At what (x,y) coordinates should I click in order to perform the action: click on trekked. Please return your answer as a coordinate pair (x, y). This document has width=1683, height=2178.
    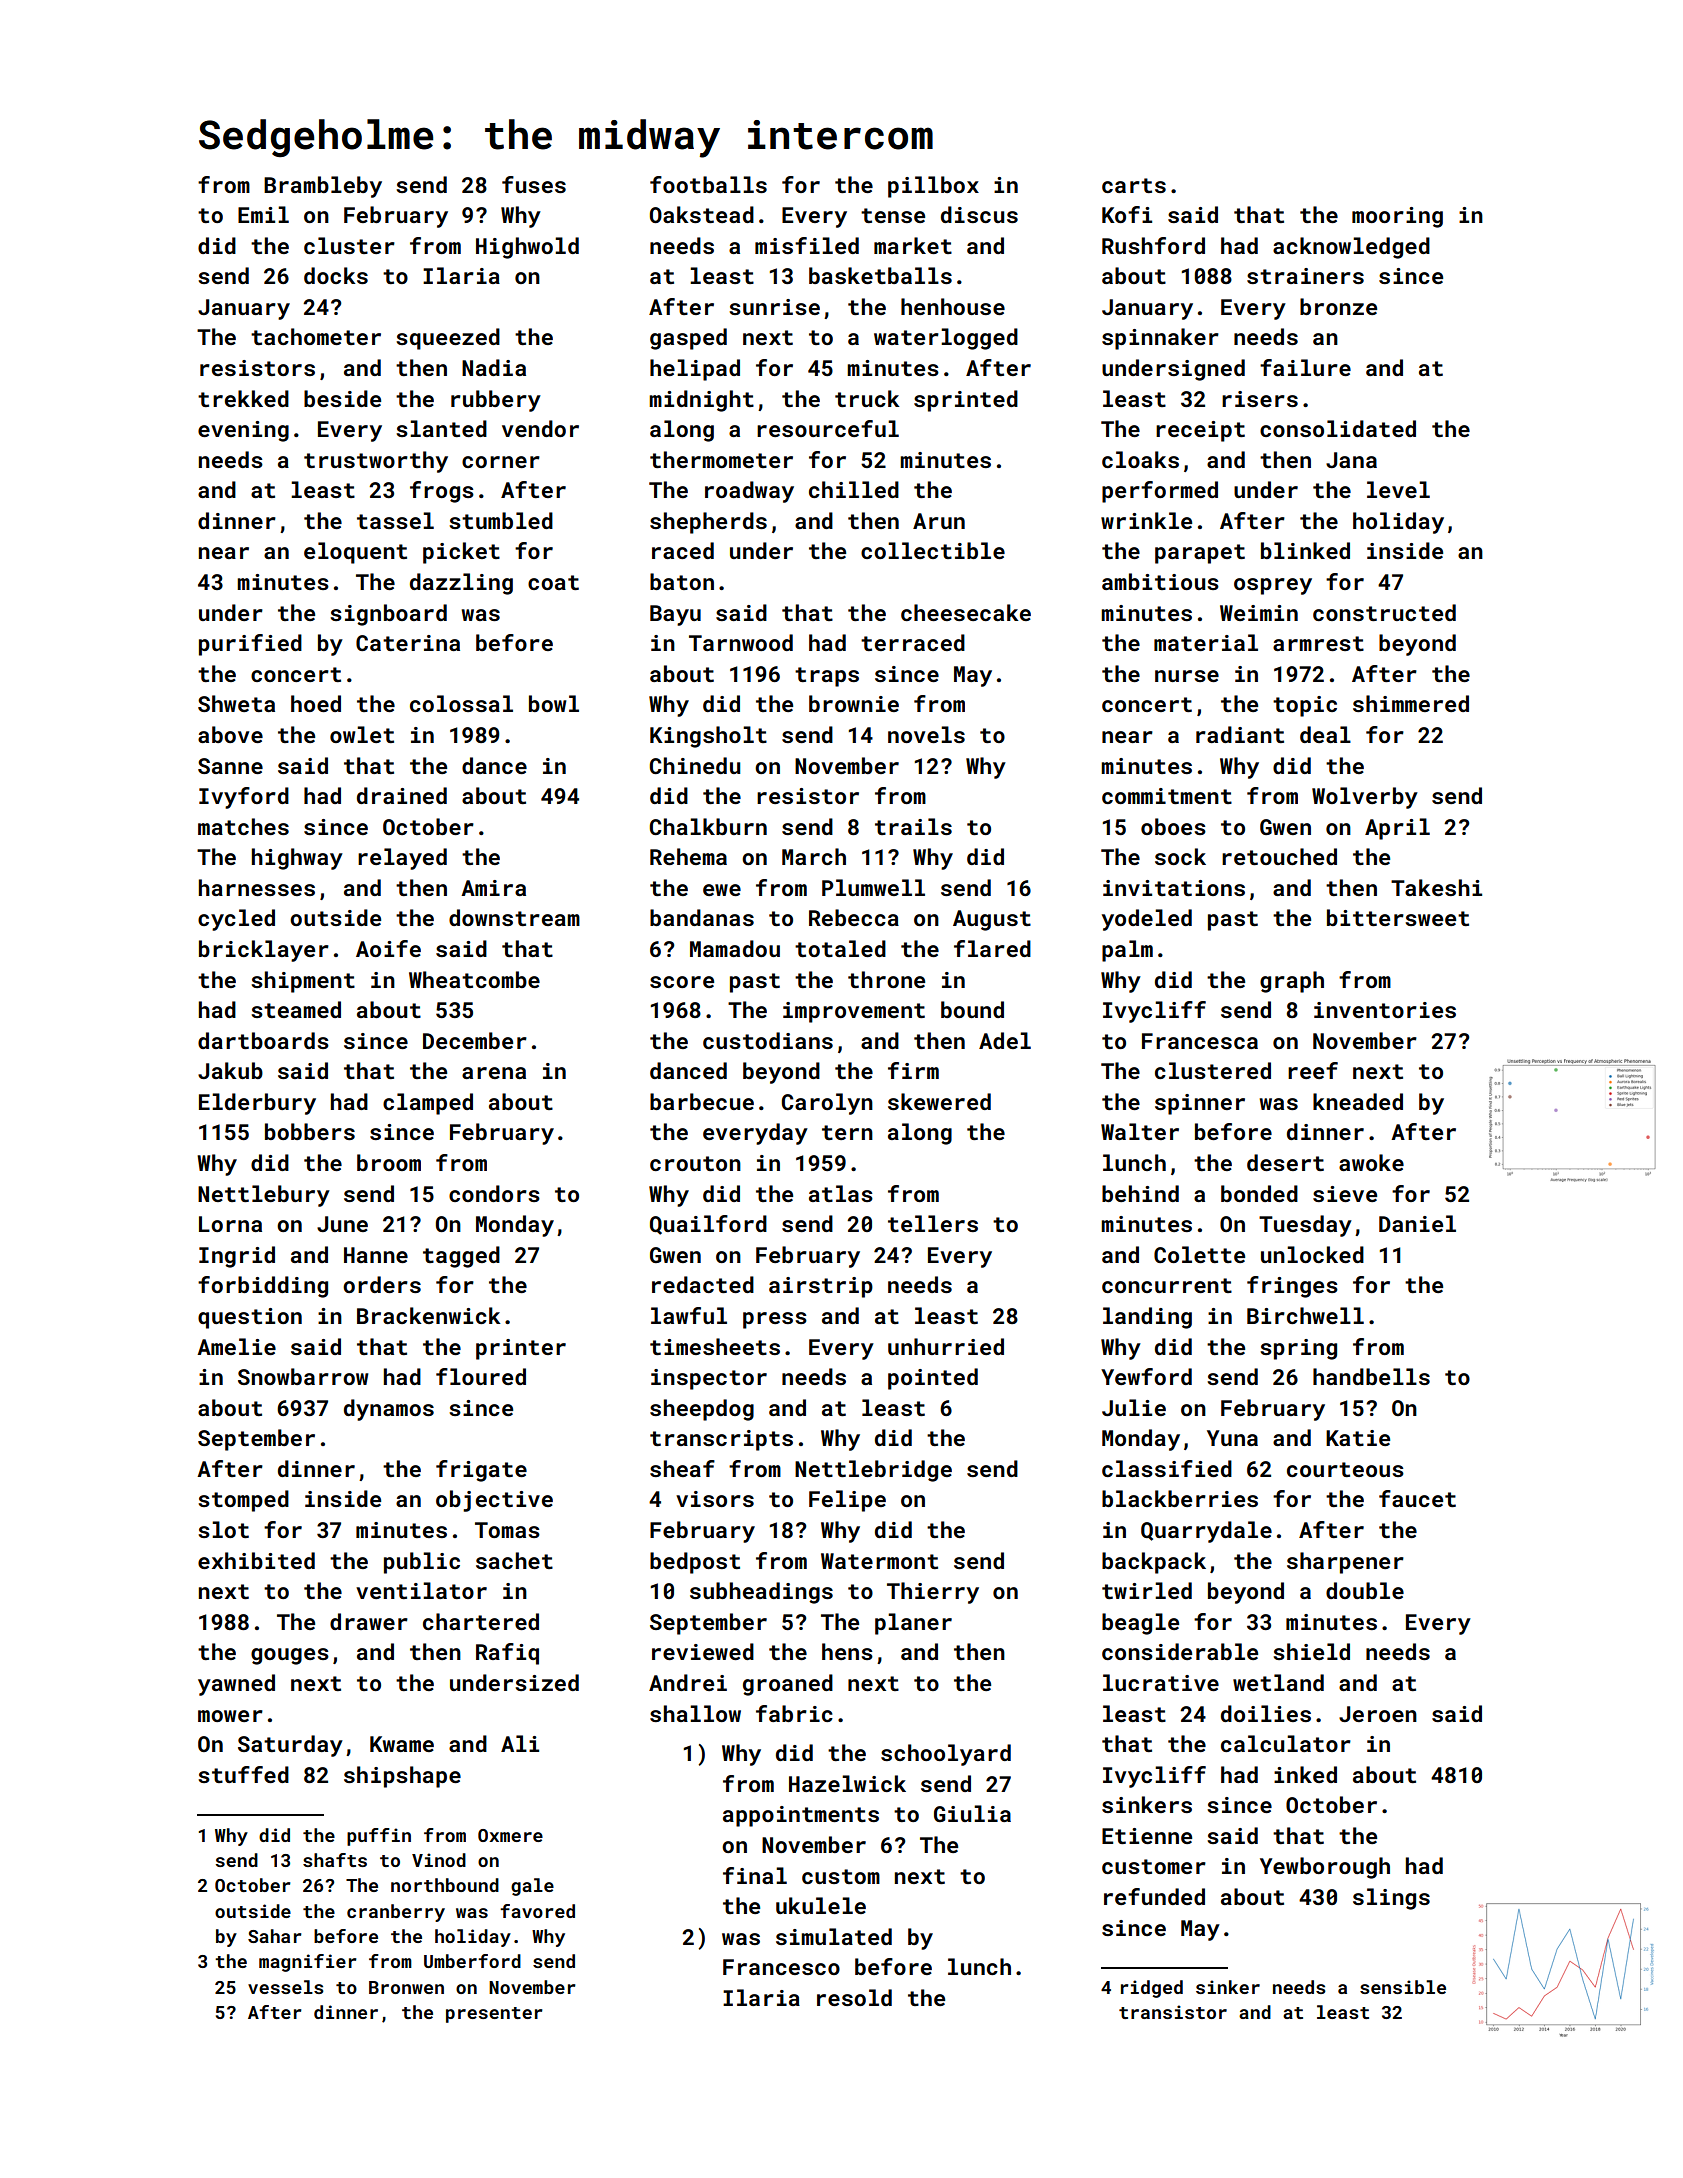
    Looking at the image, I should click on (243, 398).
